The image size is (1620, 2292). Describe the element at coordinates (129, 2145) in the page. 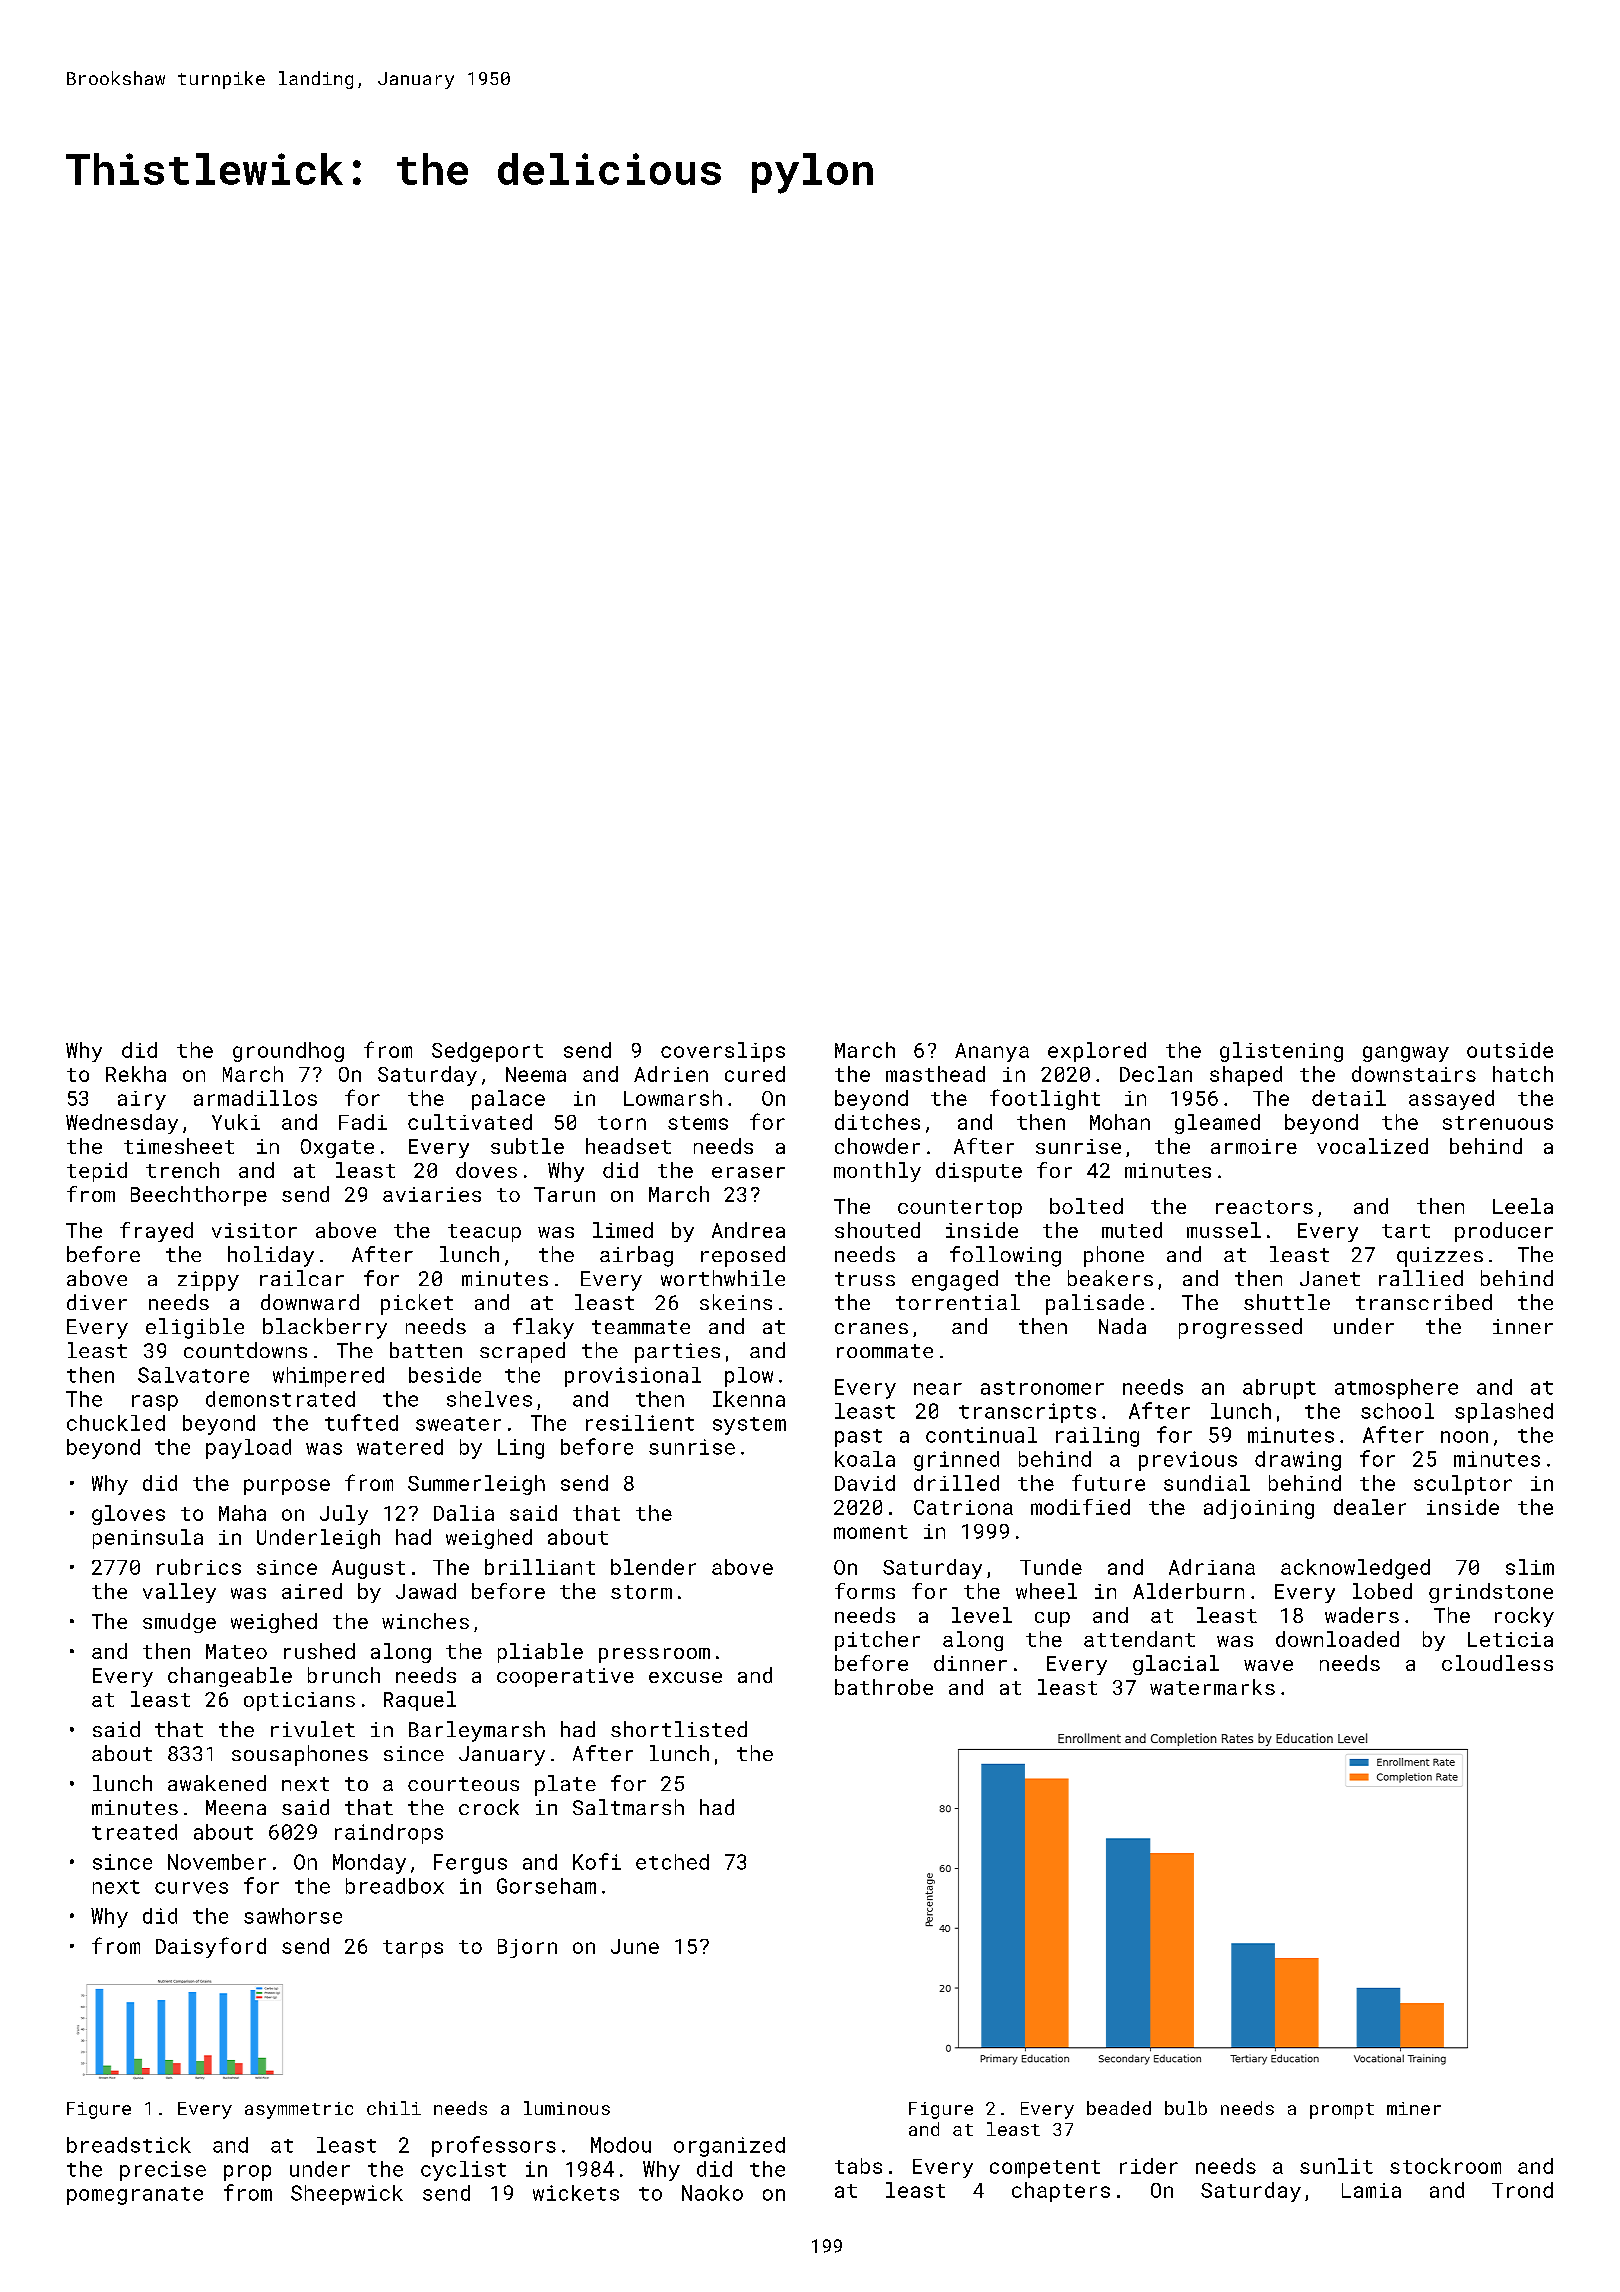

I see `breadstick` at that location.
